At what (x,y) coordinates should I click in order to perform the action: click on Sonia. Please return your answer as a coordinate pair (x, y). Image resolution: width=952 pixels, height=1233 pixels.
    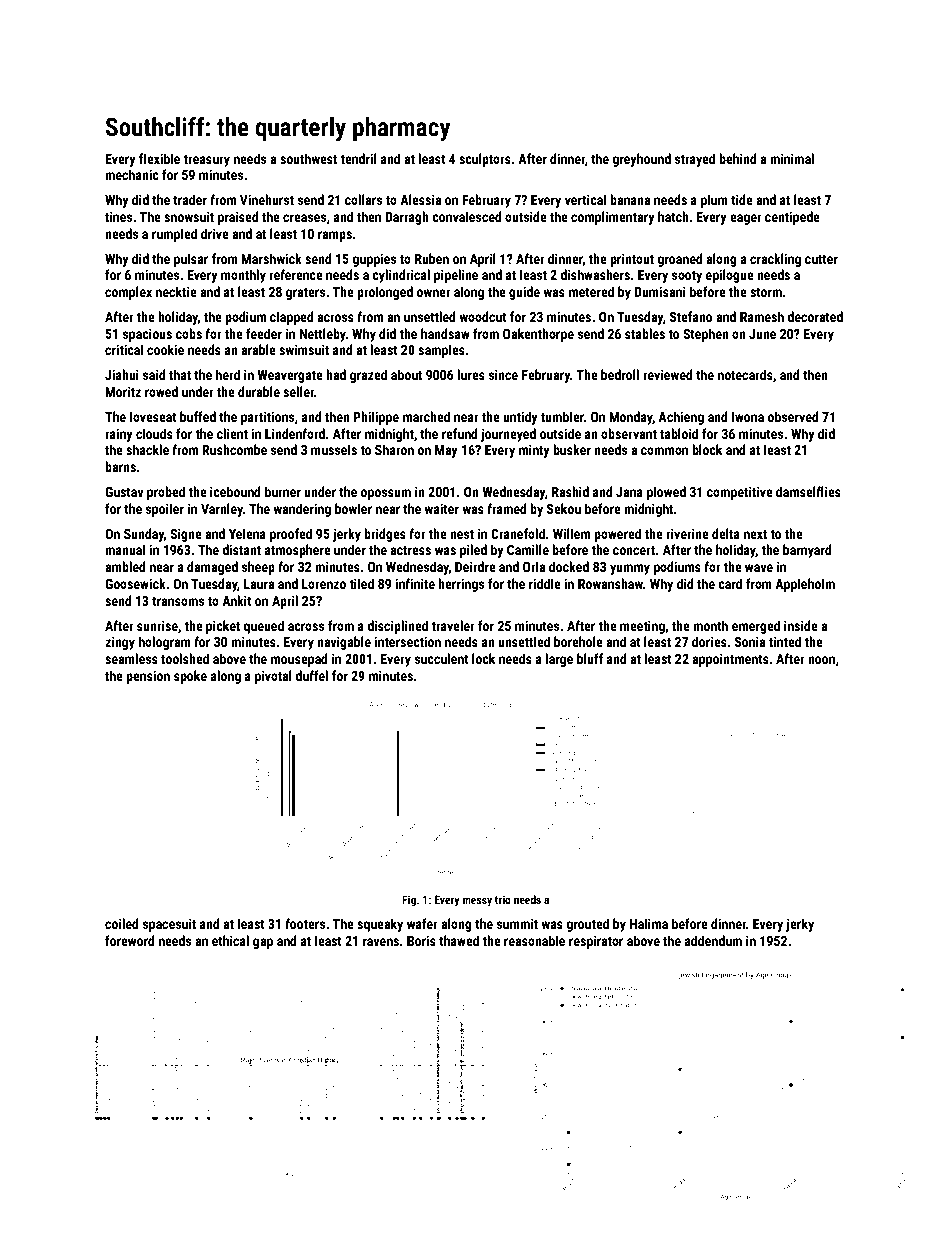
    Looking at the image, I should click on (750, 641).
